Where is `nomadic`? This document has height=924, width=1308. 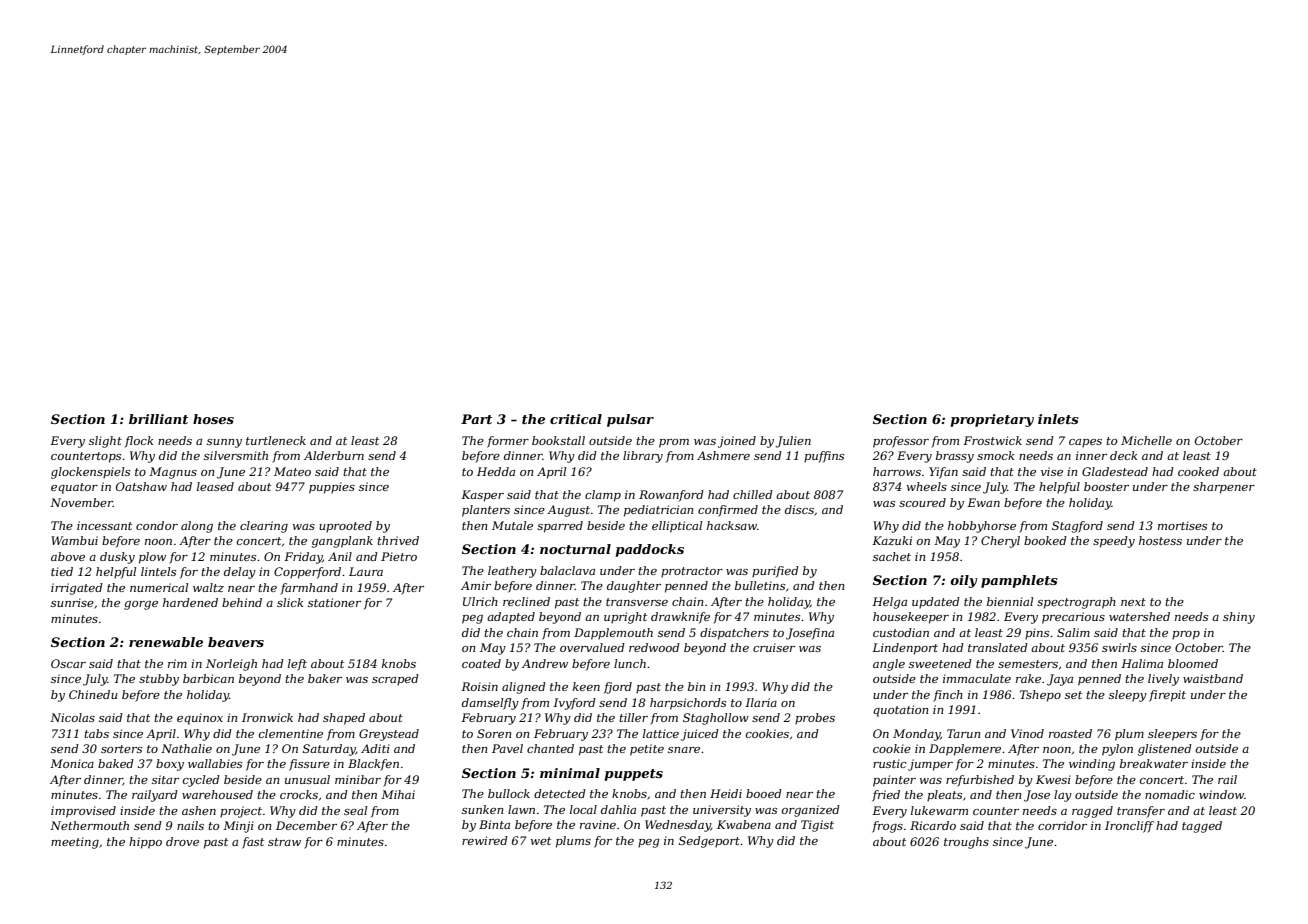
nomadic is located at coordinates (1170, 794).
